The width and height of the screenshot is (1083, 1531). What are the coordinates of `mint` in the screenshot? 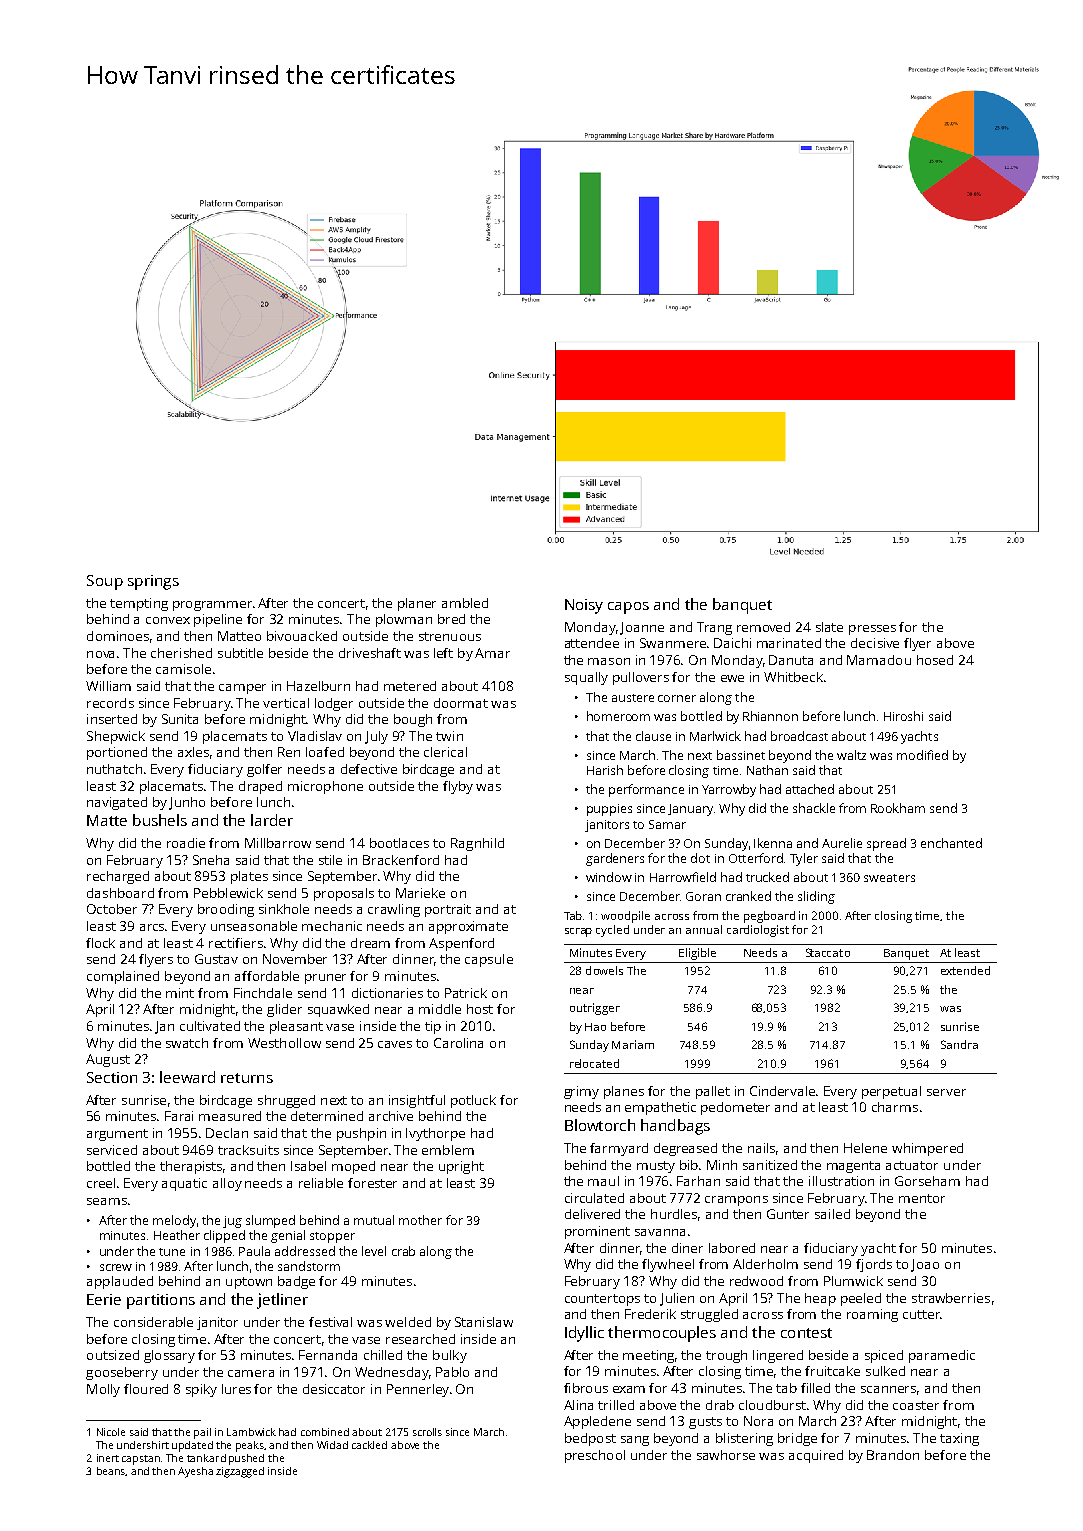 It's located at (180, 993).
